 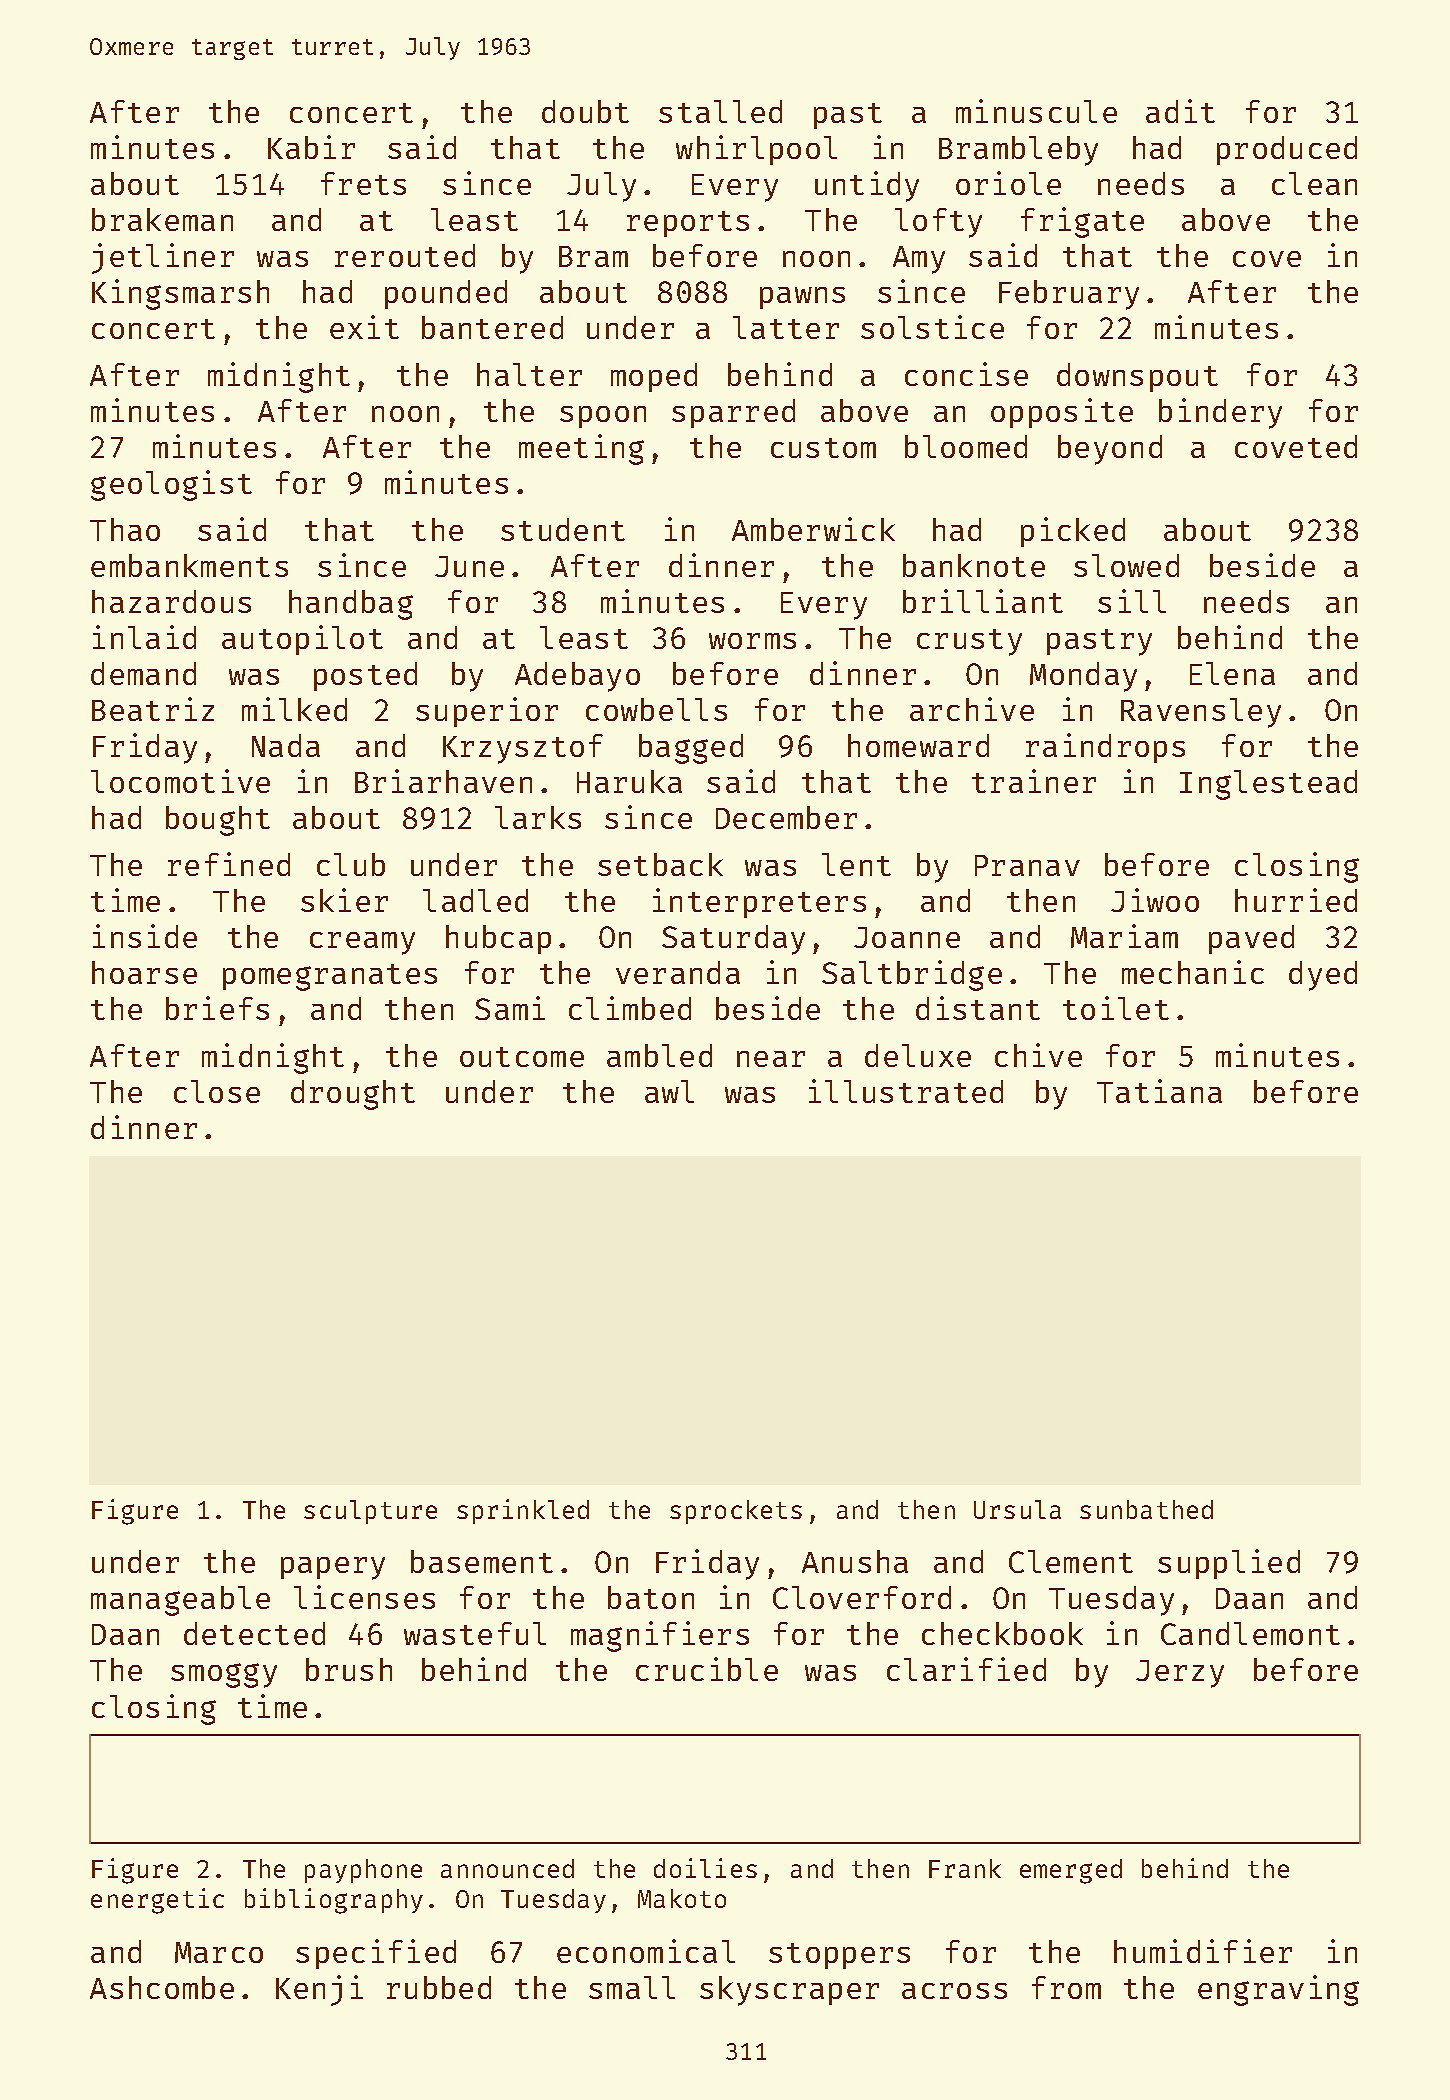 I want to click on Krzysztof, so click(x=523, y=749).
